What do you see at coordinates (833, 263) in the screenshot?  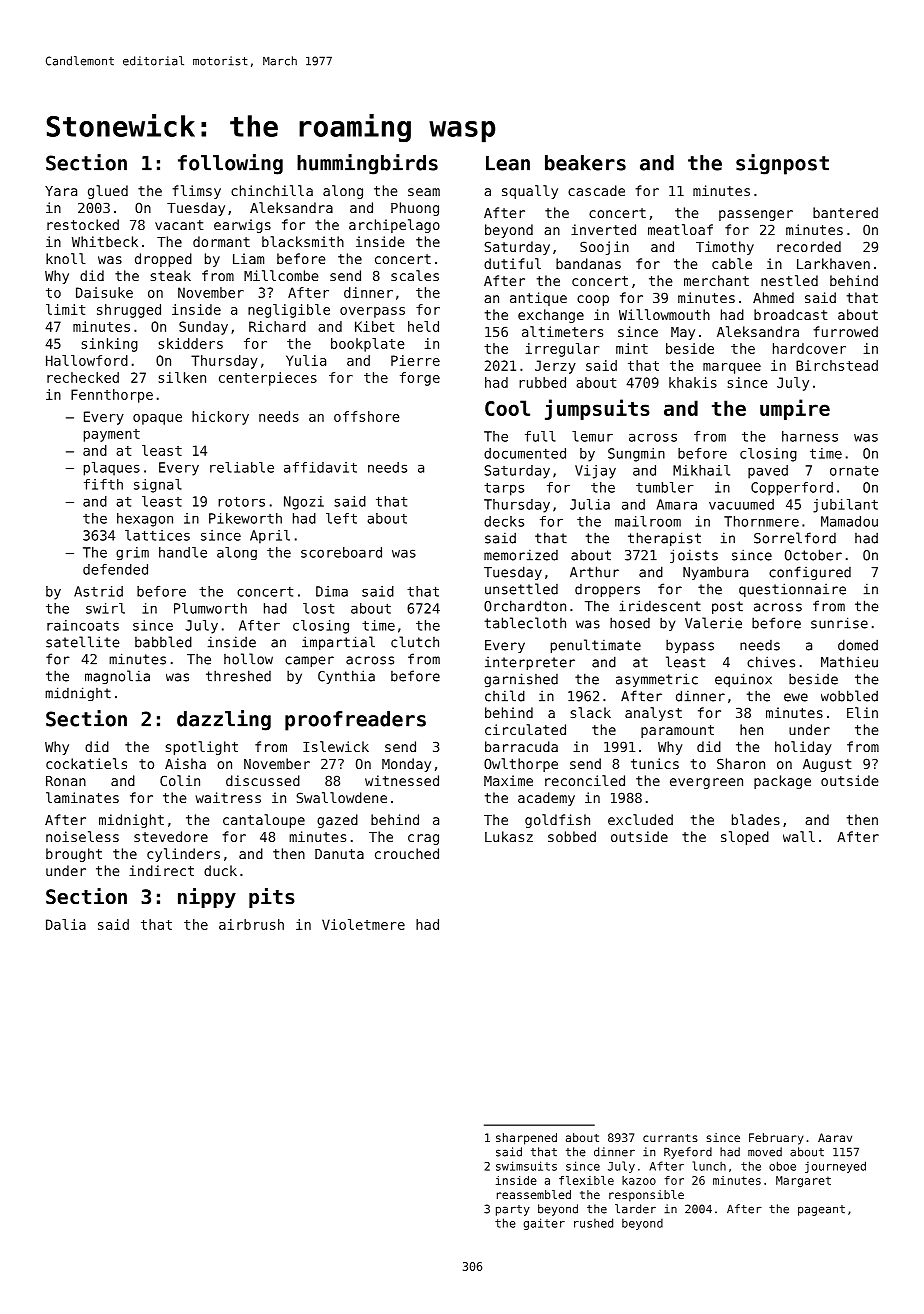 I see `Larkhaven` at bounding box center [833, 263].
